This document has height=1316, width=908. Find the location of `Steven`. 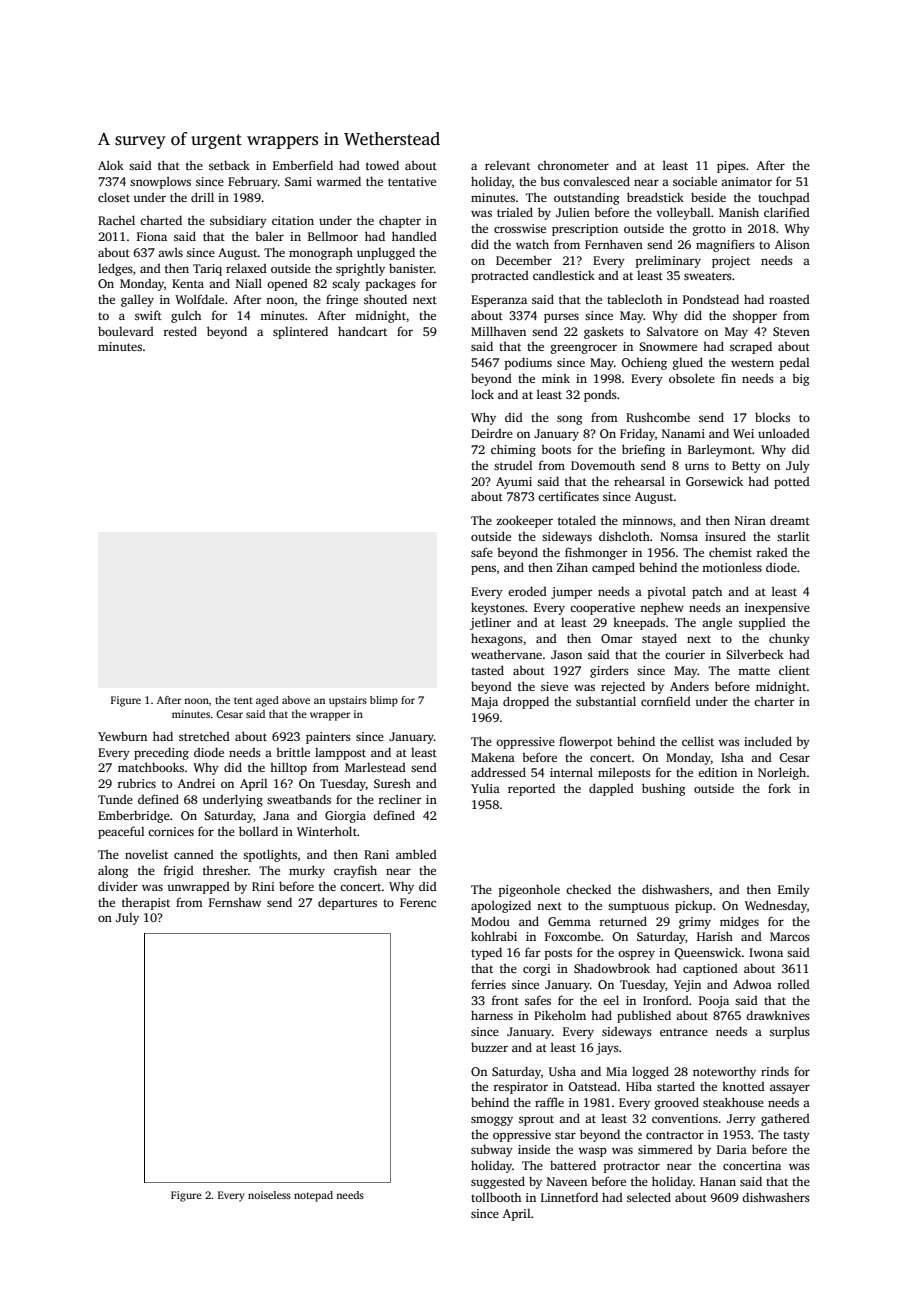

Steven is located at coordinates (791, 331).
